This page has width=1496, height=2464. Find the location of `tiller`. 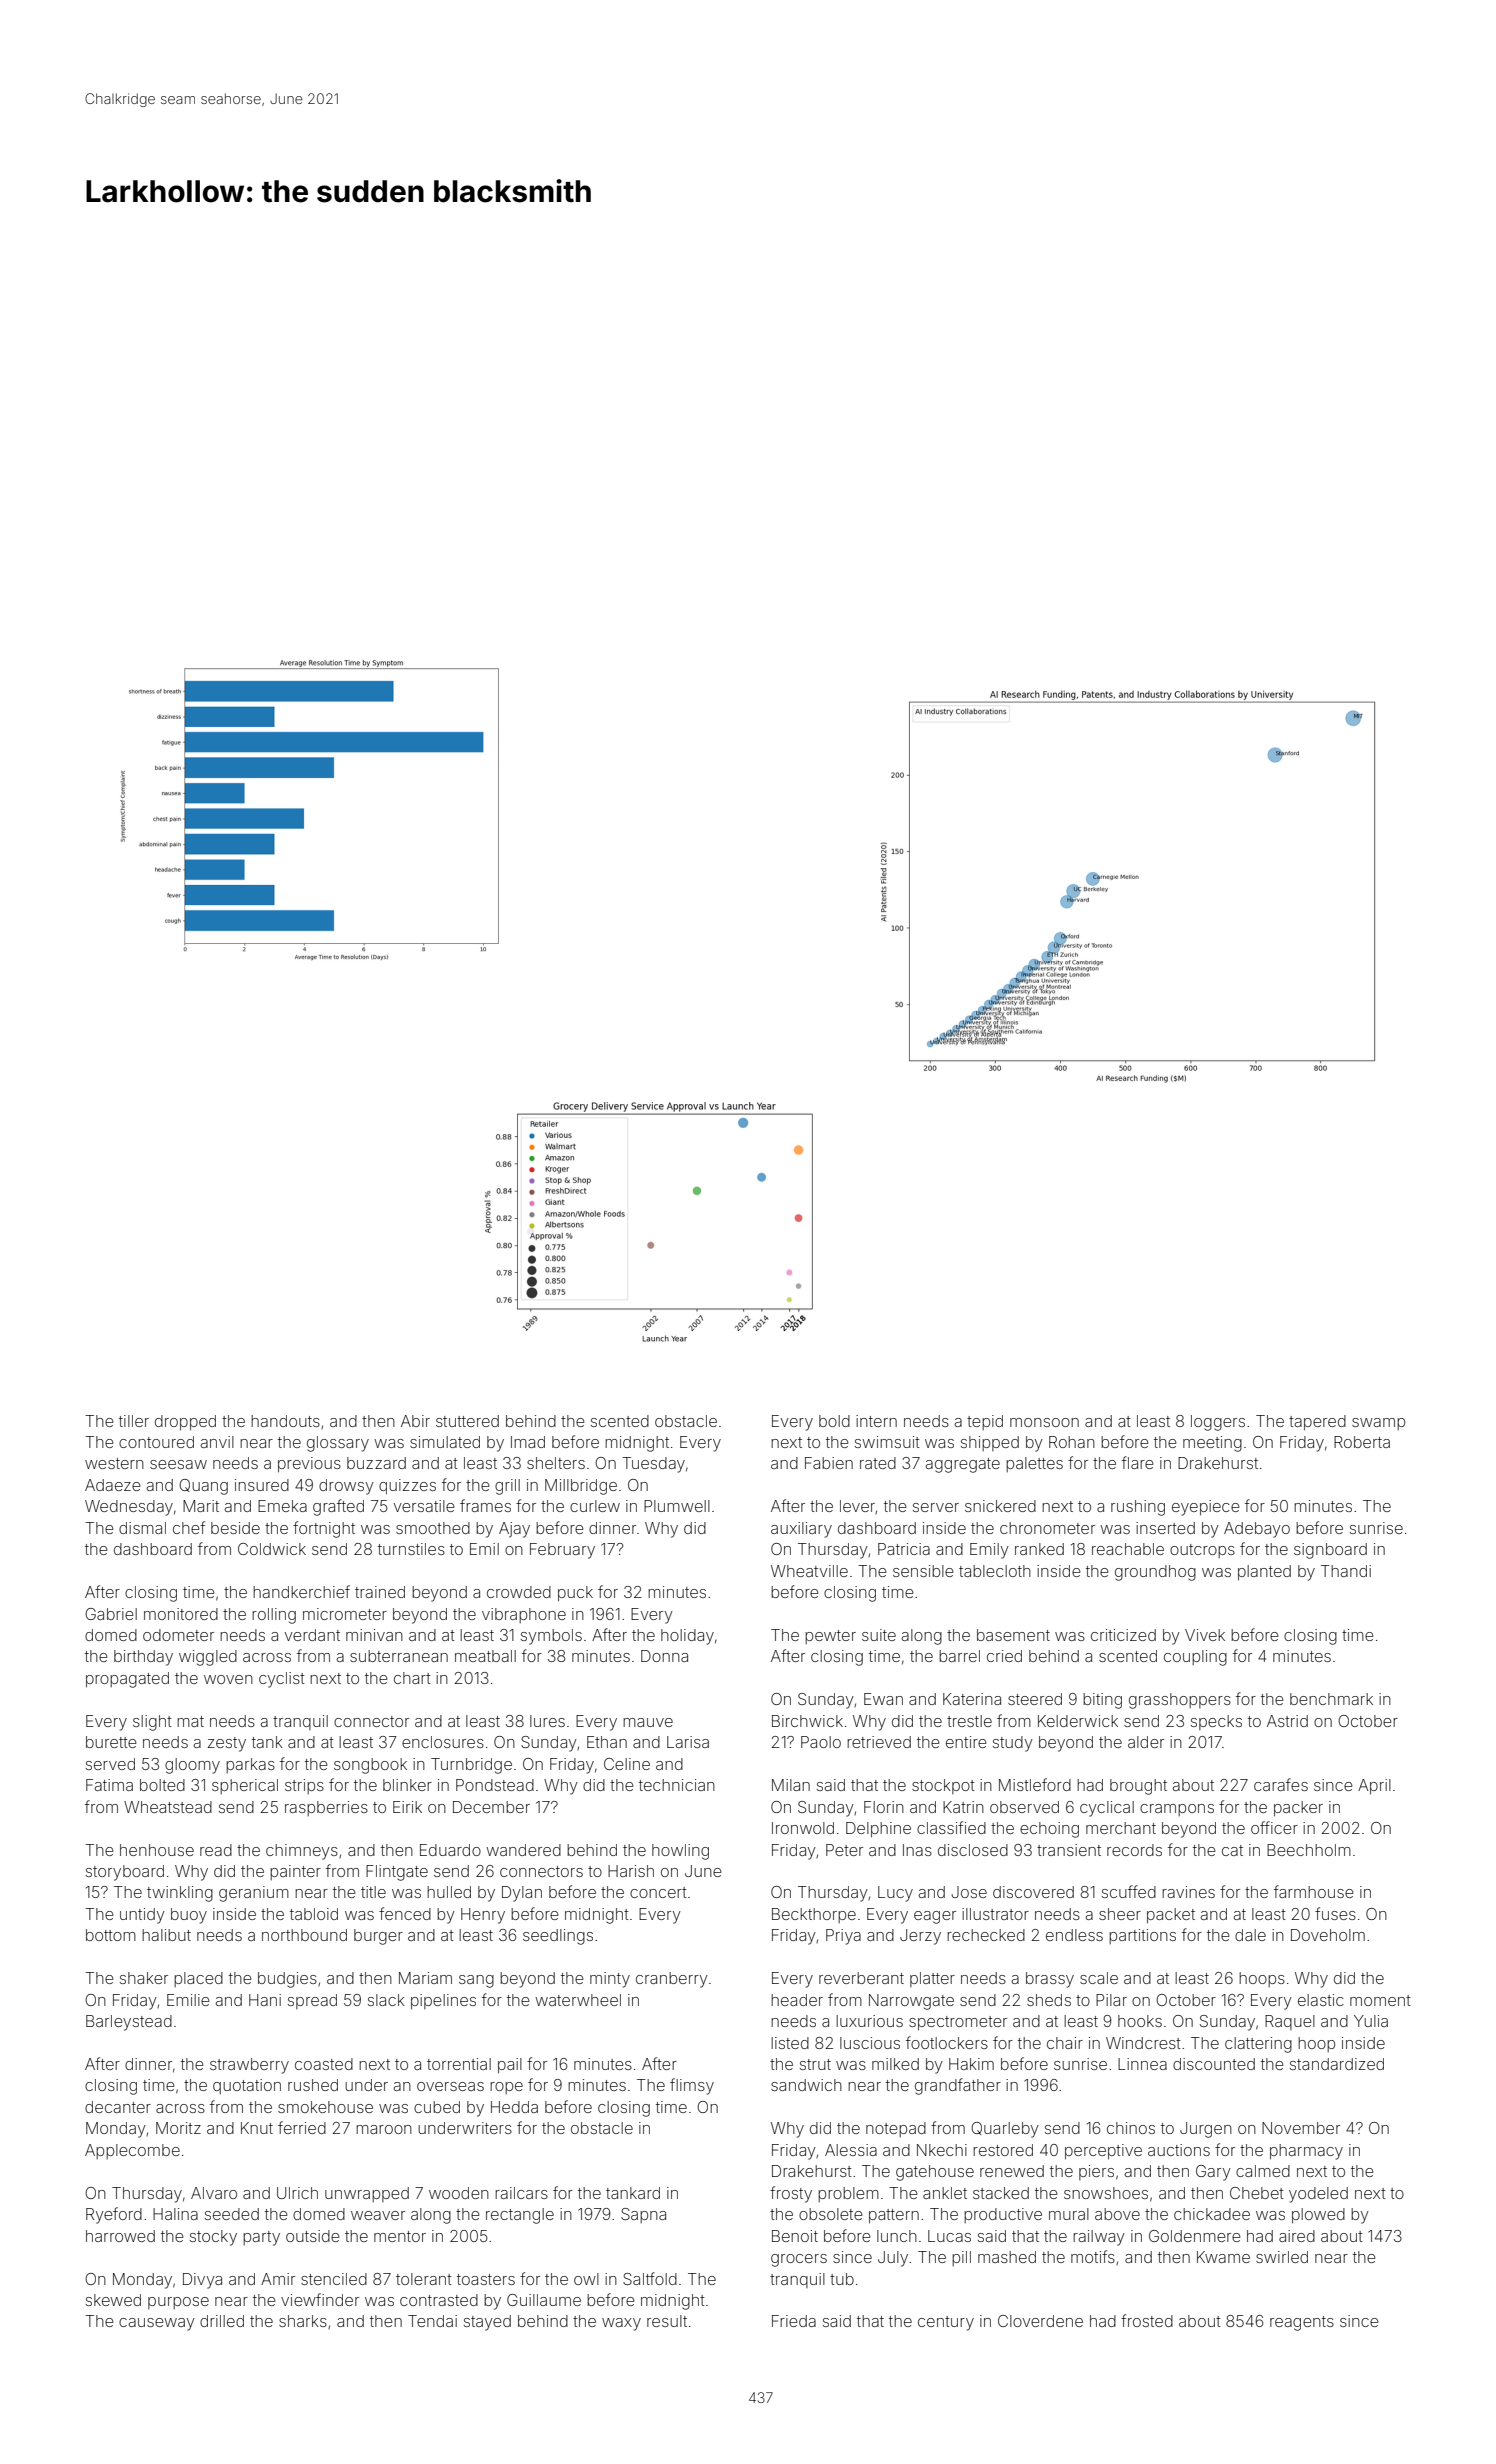

tiller is located at coordinates (134, 1421).
